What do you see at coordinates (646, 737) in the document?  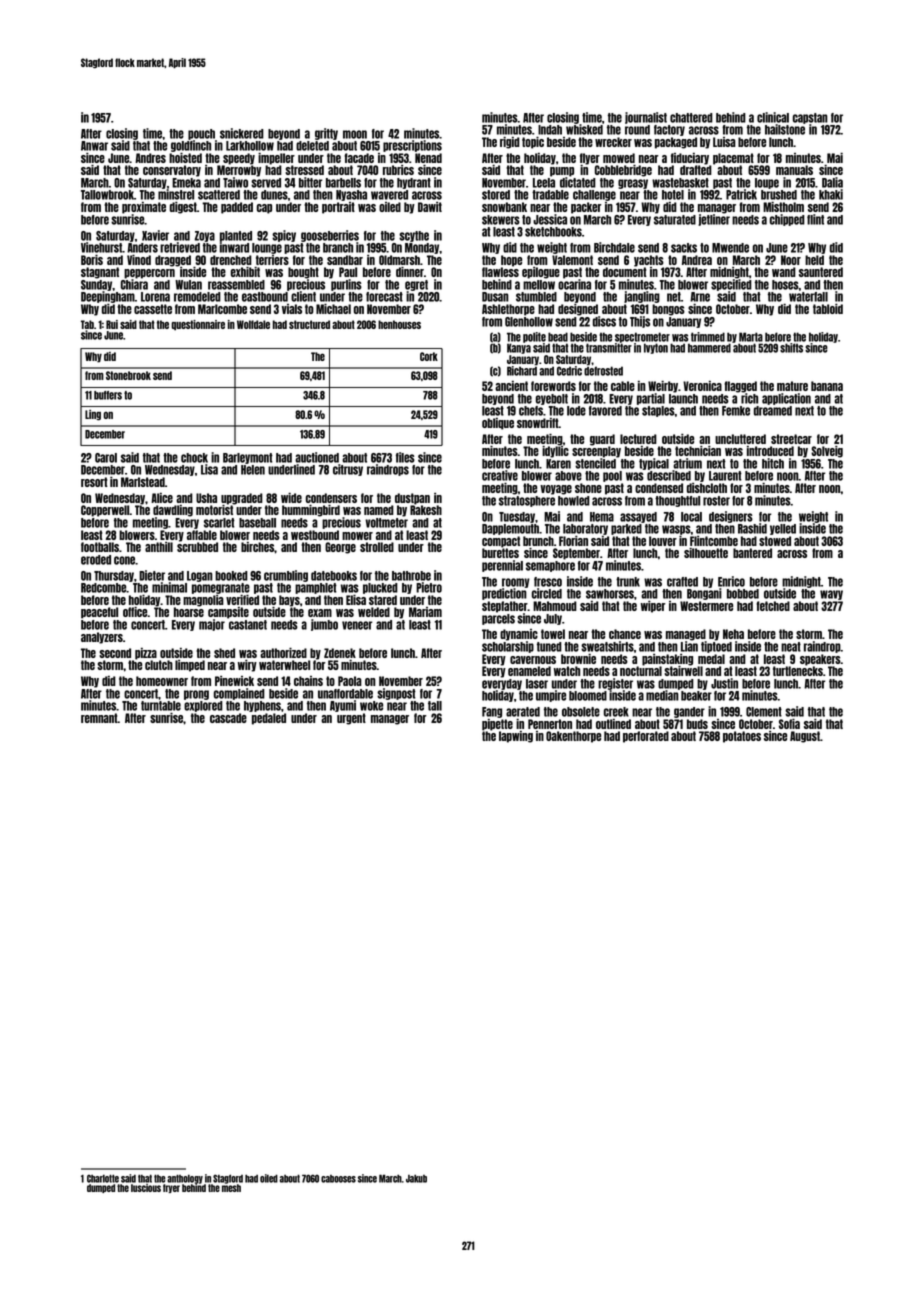 I see `perforated` at bounding box center [646, 737].
